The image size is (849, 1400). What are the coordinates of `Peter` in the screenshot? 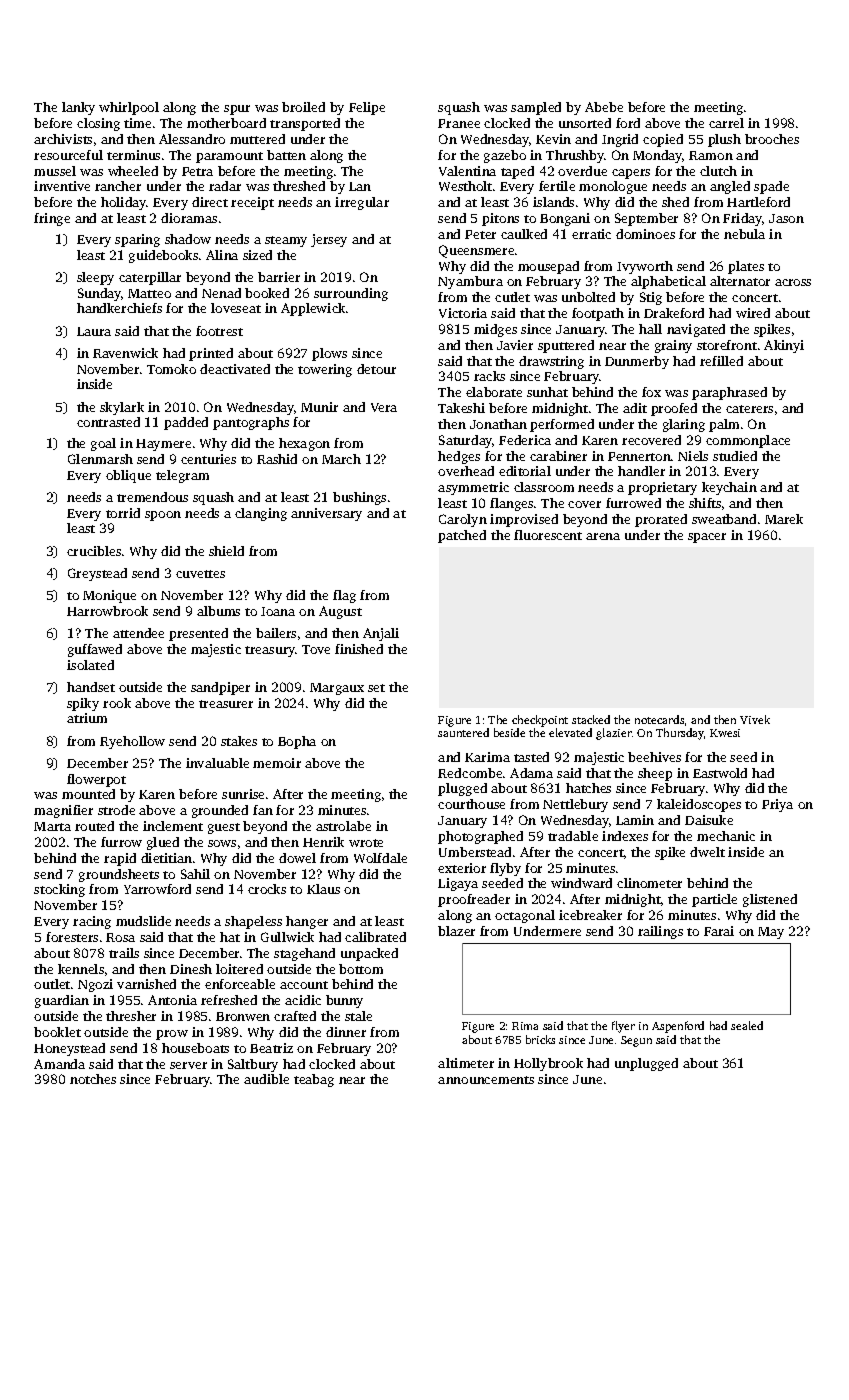 It's located at (480, 234).
